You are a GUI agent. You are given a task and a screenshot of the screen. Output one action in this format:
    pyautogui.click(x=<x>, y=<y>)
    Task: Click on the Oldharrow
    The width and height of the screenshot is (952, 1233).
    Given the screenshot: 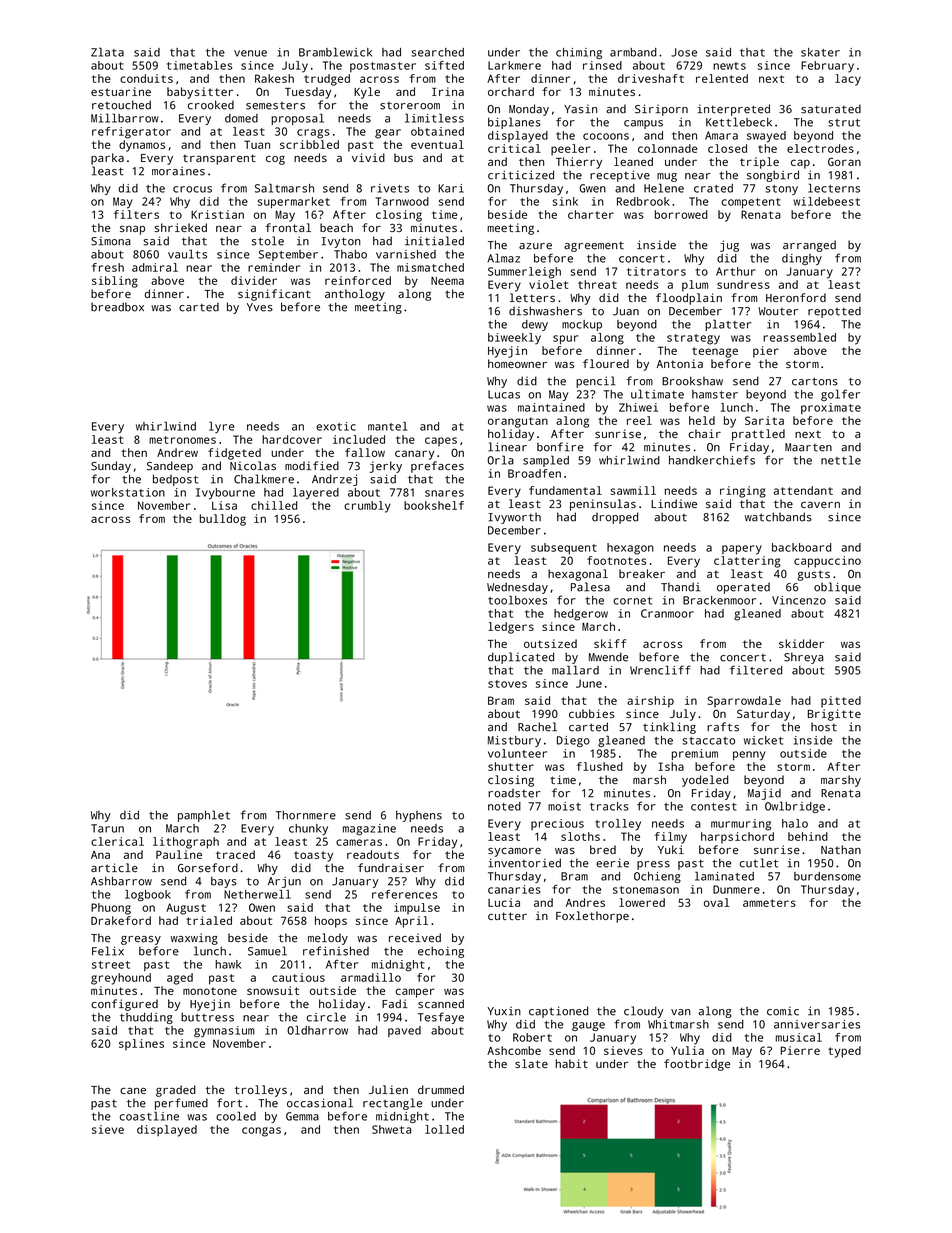 What is the action you would take?
    pyautogui.click(x=317, y=1030)
